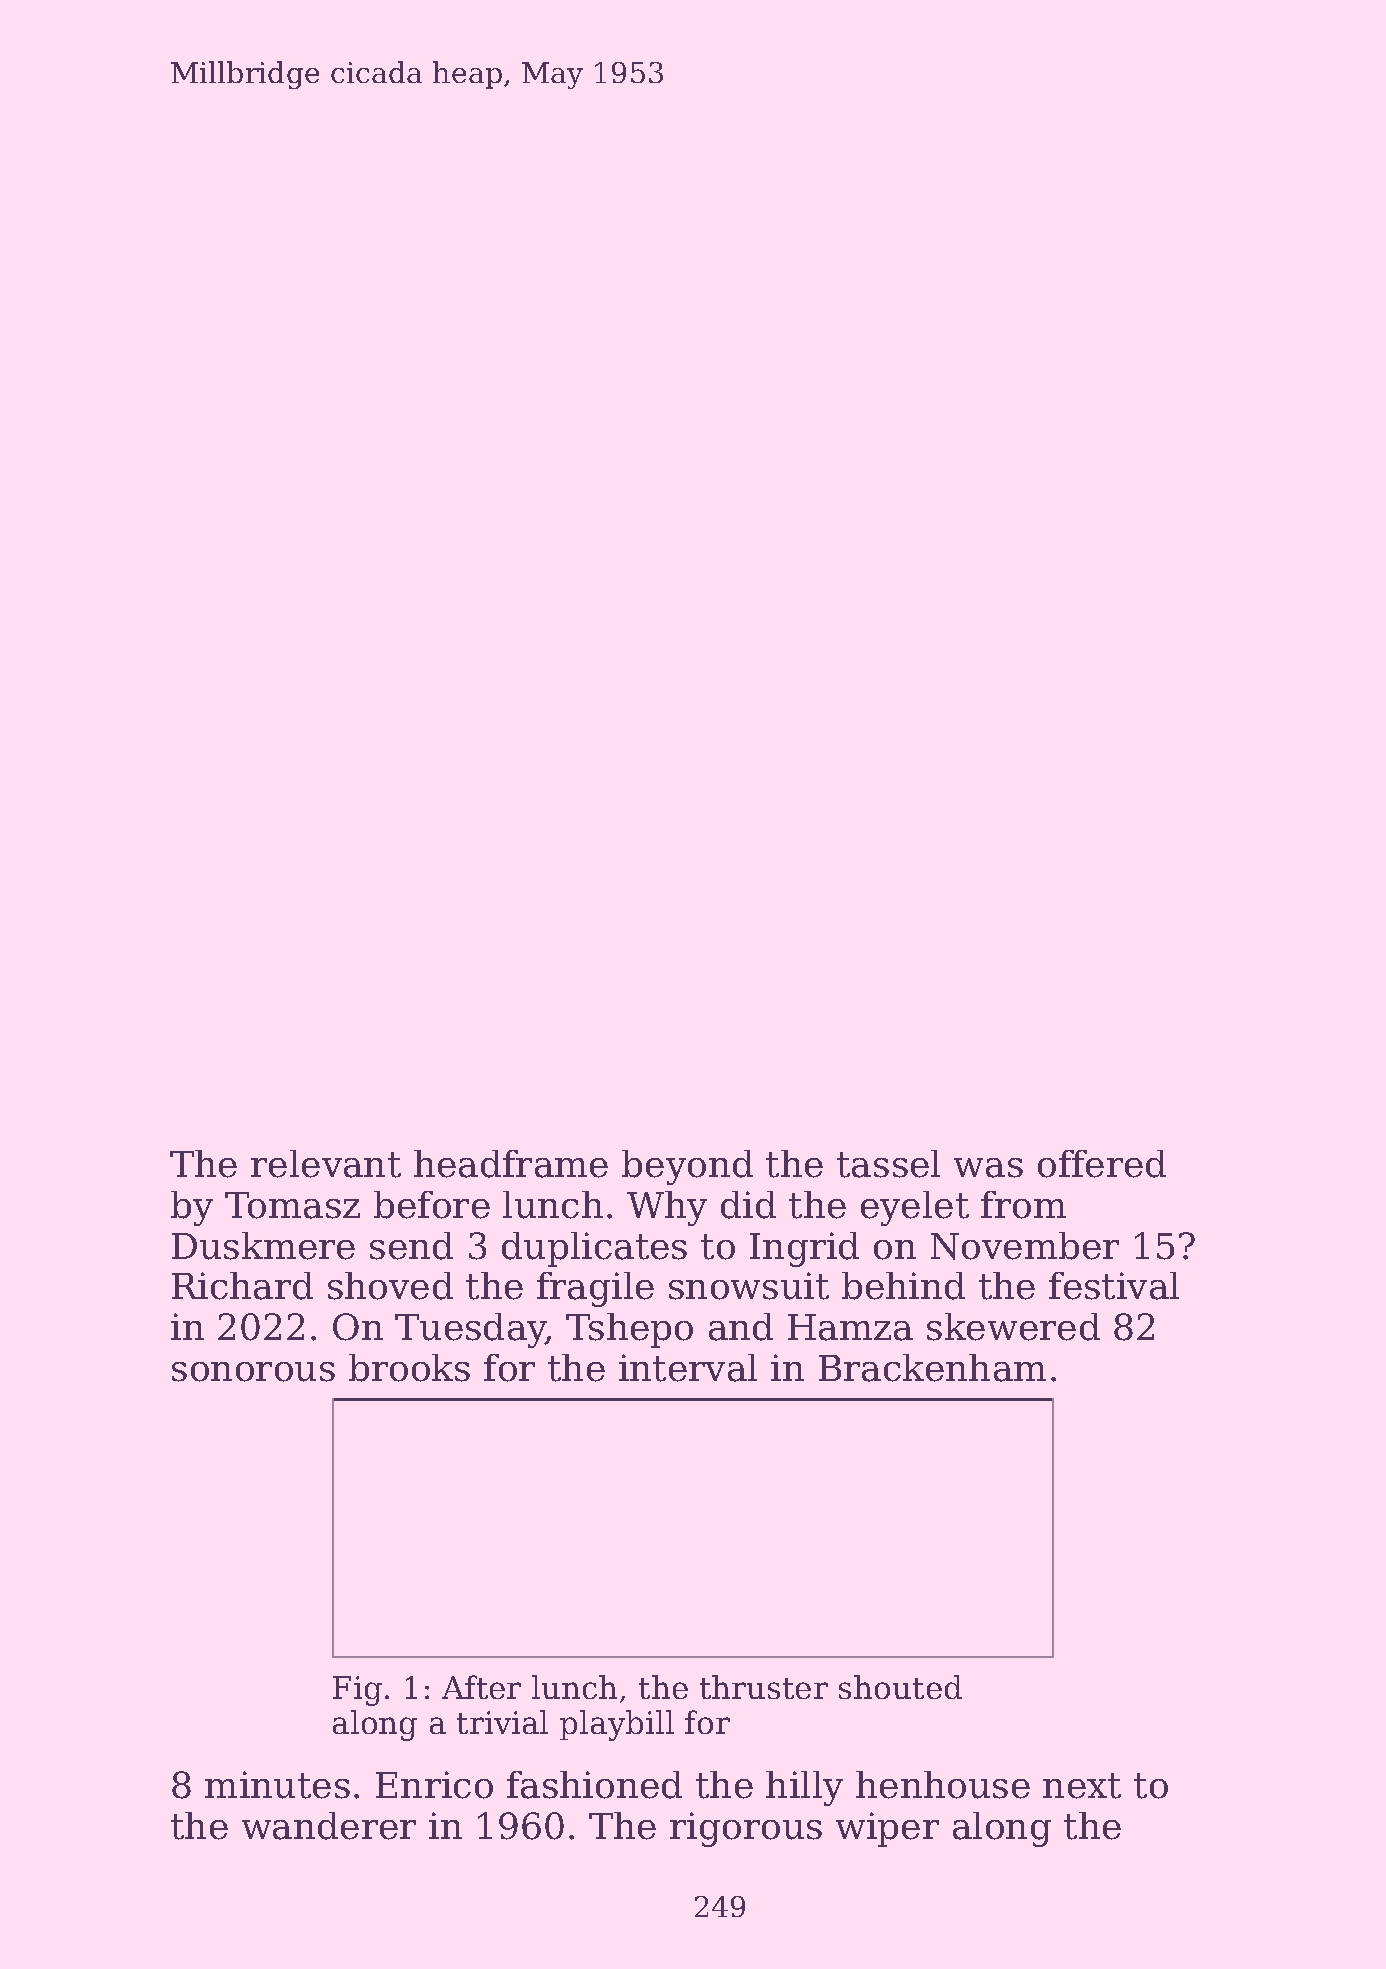  Describe the element at coordinates (511, 1164) in the document. I see `headframe` at that location.
